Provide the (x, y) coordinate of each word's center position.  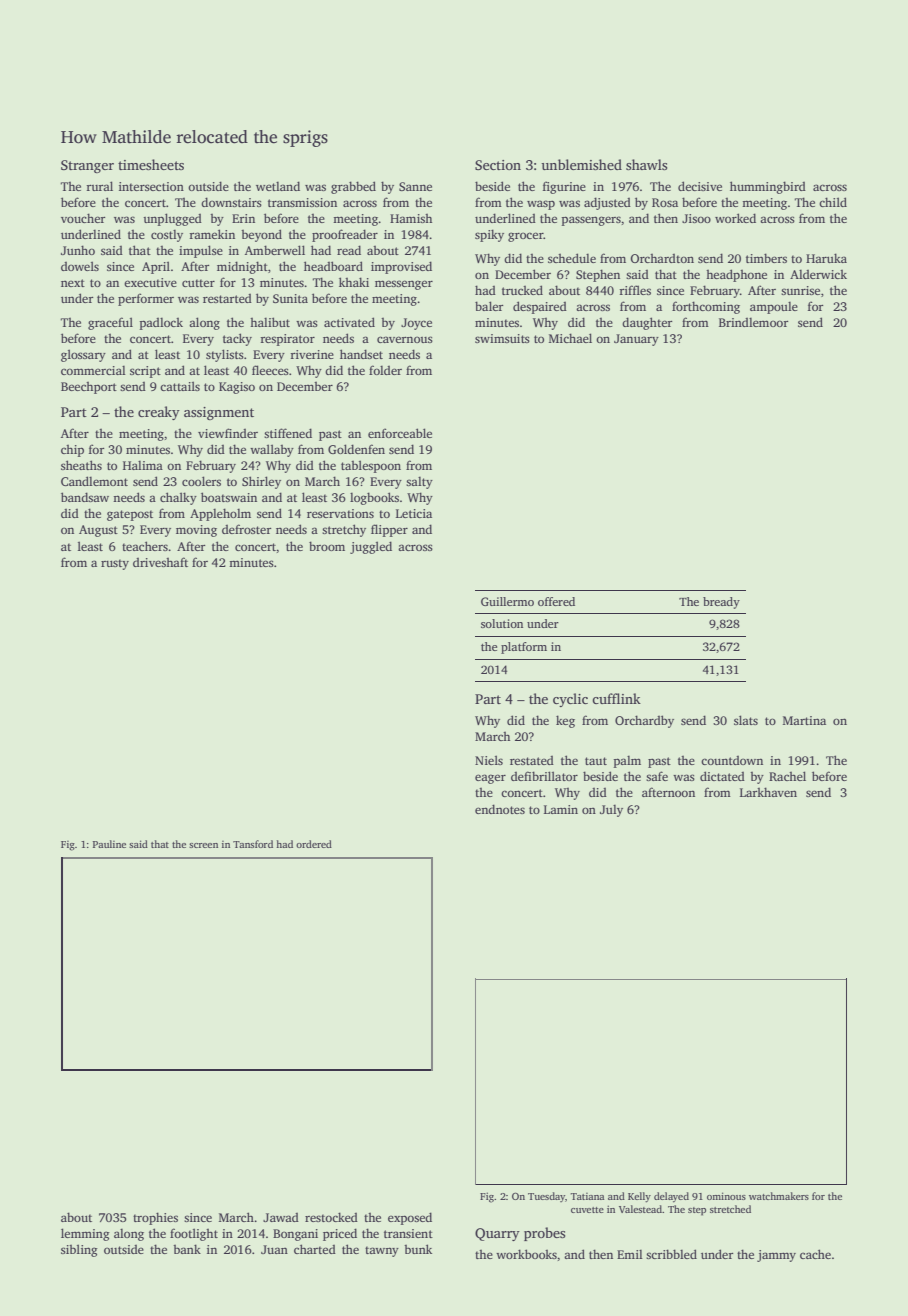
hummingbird (768, 187)
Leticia (414, 513)
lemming (85, 1234)
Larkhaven (768, 792)
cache (815, 1254)
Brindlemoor (753, 322)
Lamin (561, 809)
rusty (115, 564)
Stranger (87, 166)
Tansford (253, 844)
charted (315, 1249)
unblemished (581, 164)
